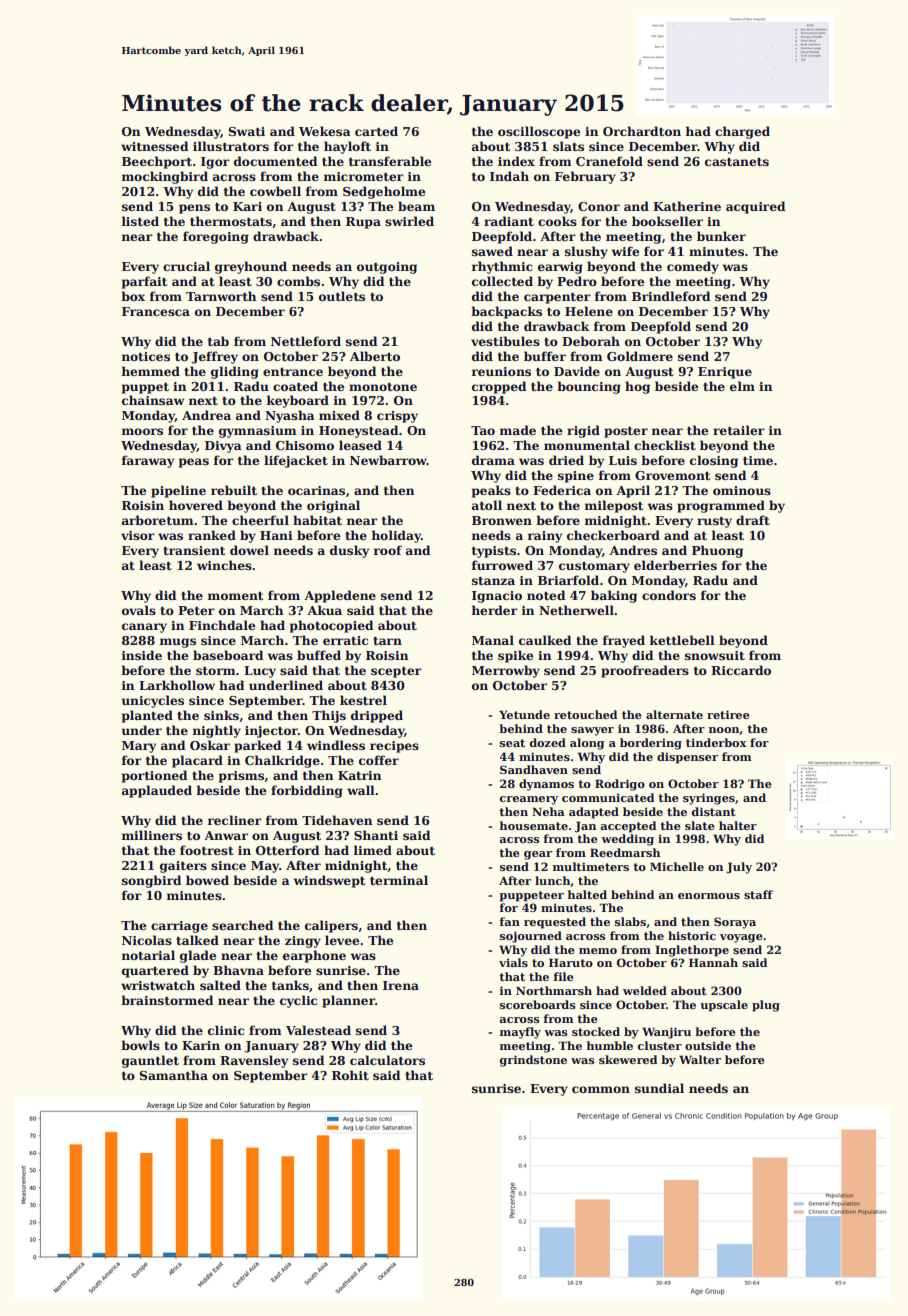 The height and width of the image is (1316, 908). I want to click on common, so click(601, 1089).
